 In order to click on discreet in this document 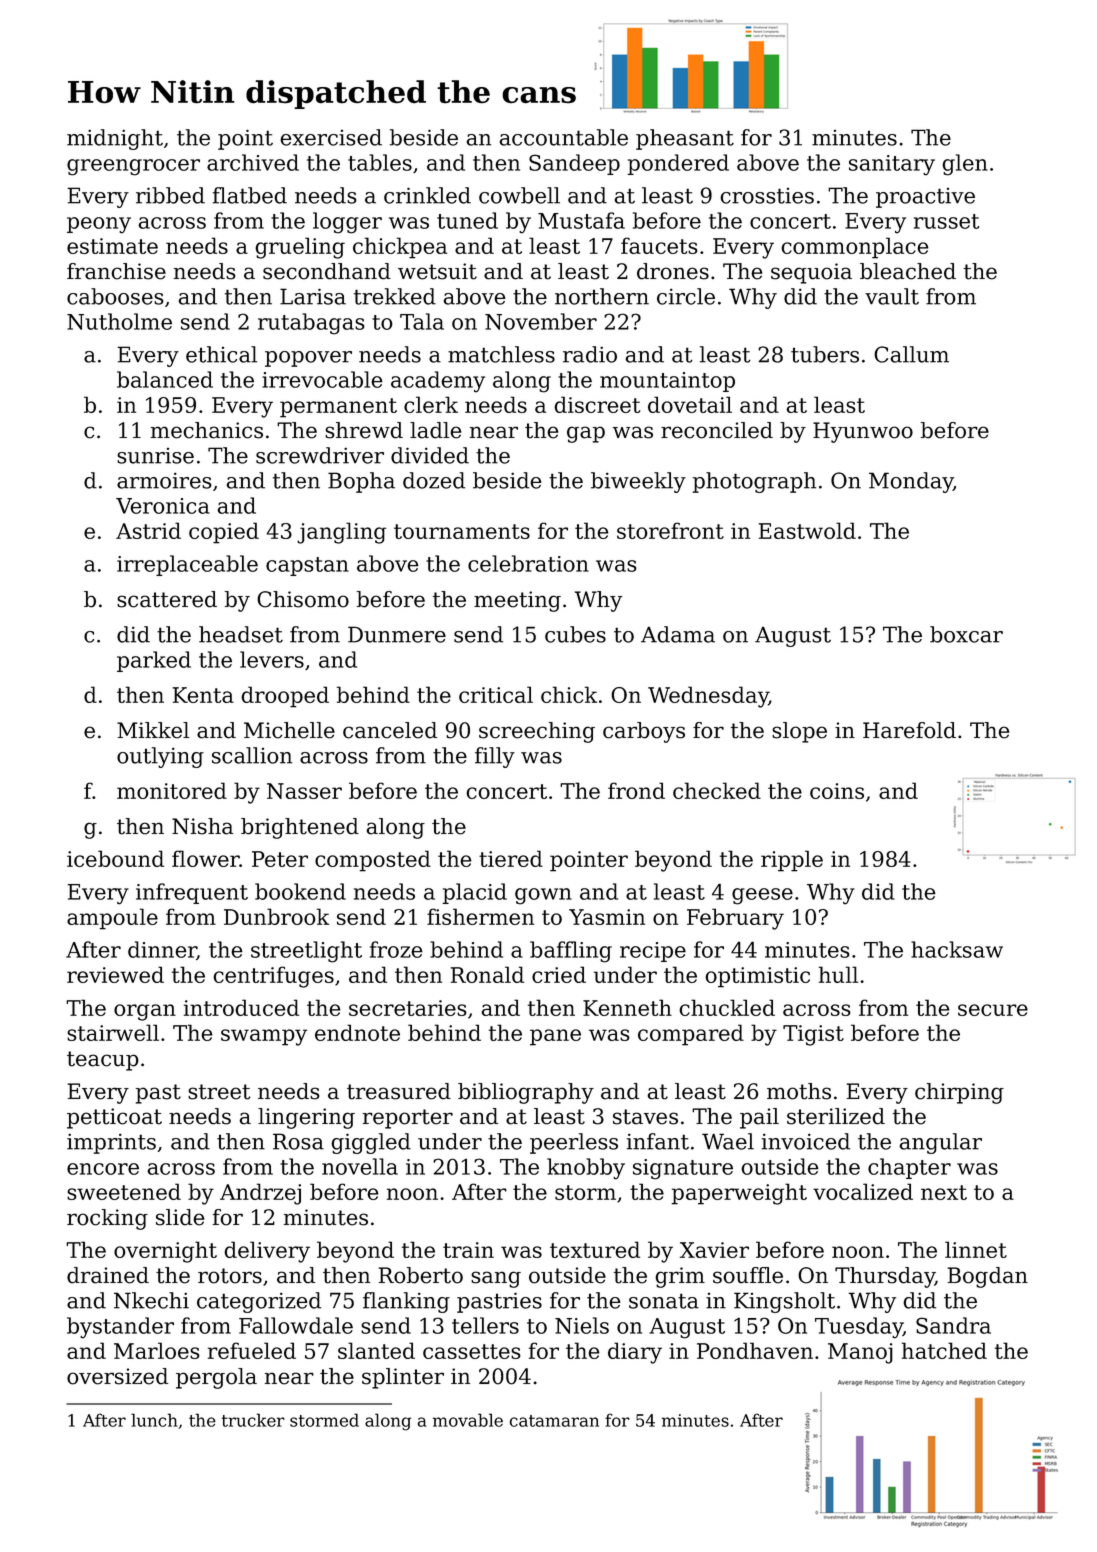, I will do `click(597, 404)`.
